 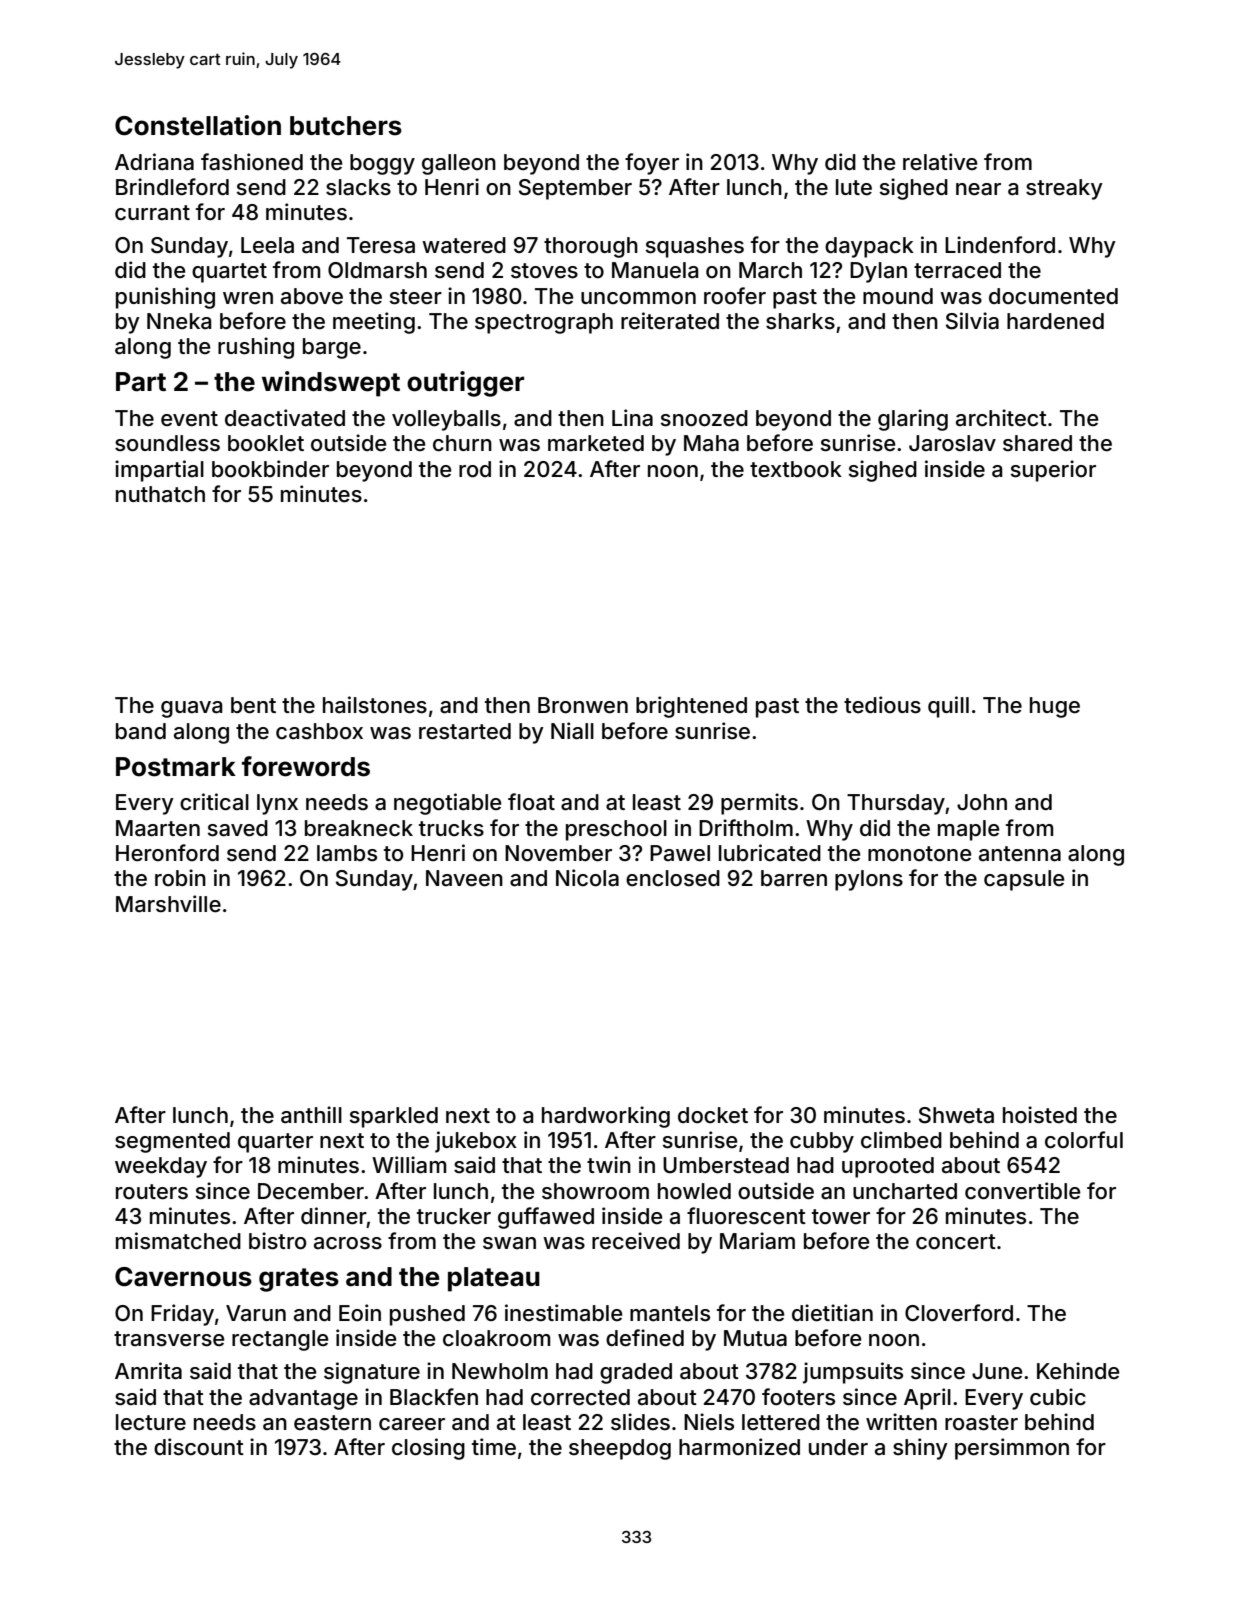 What do you see at coordinates (956, 1242) in the screenshot?
I see `concert` at bounding box center [956, 1242].
